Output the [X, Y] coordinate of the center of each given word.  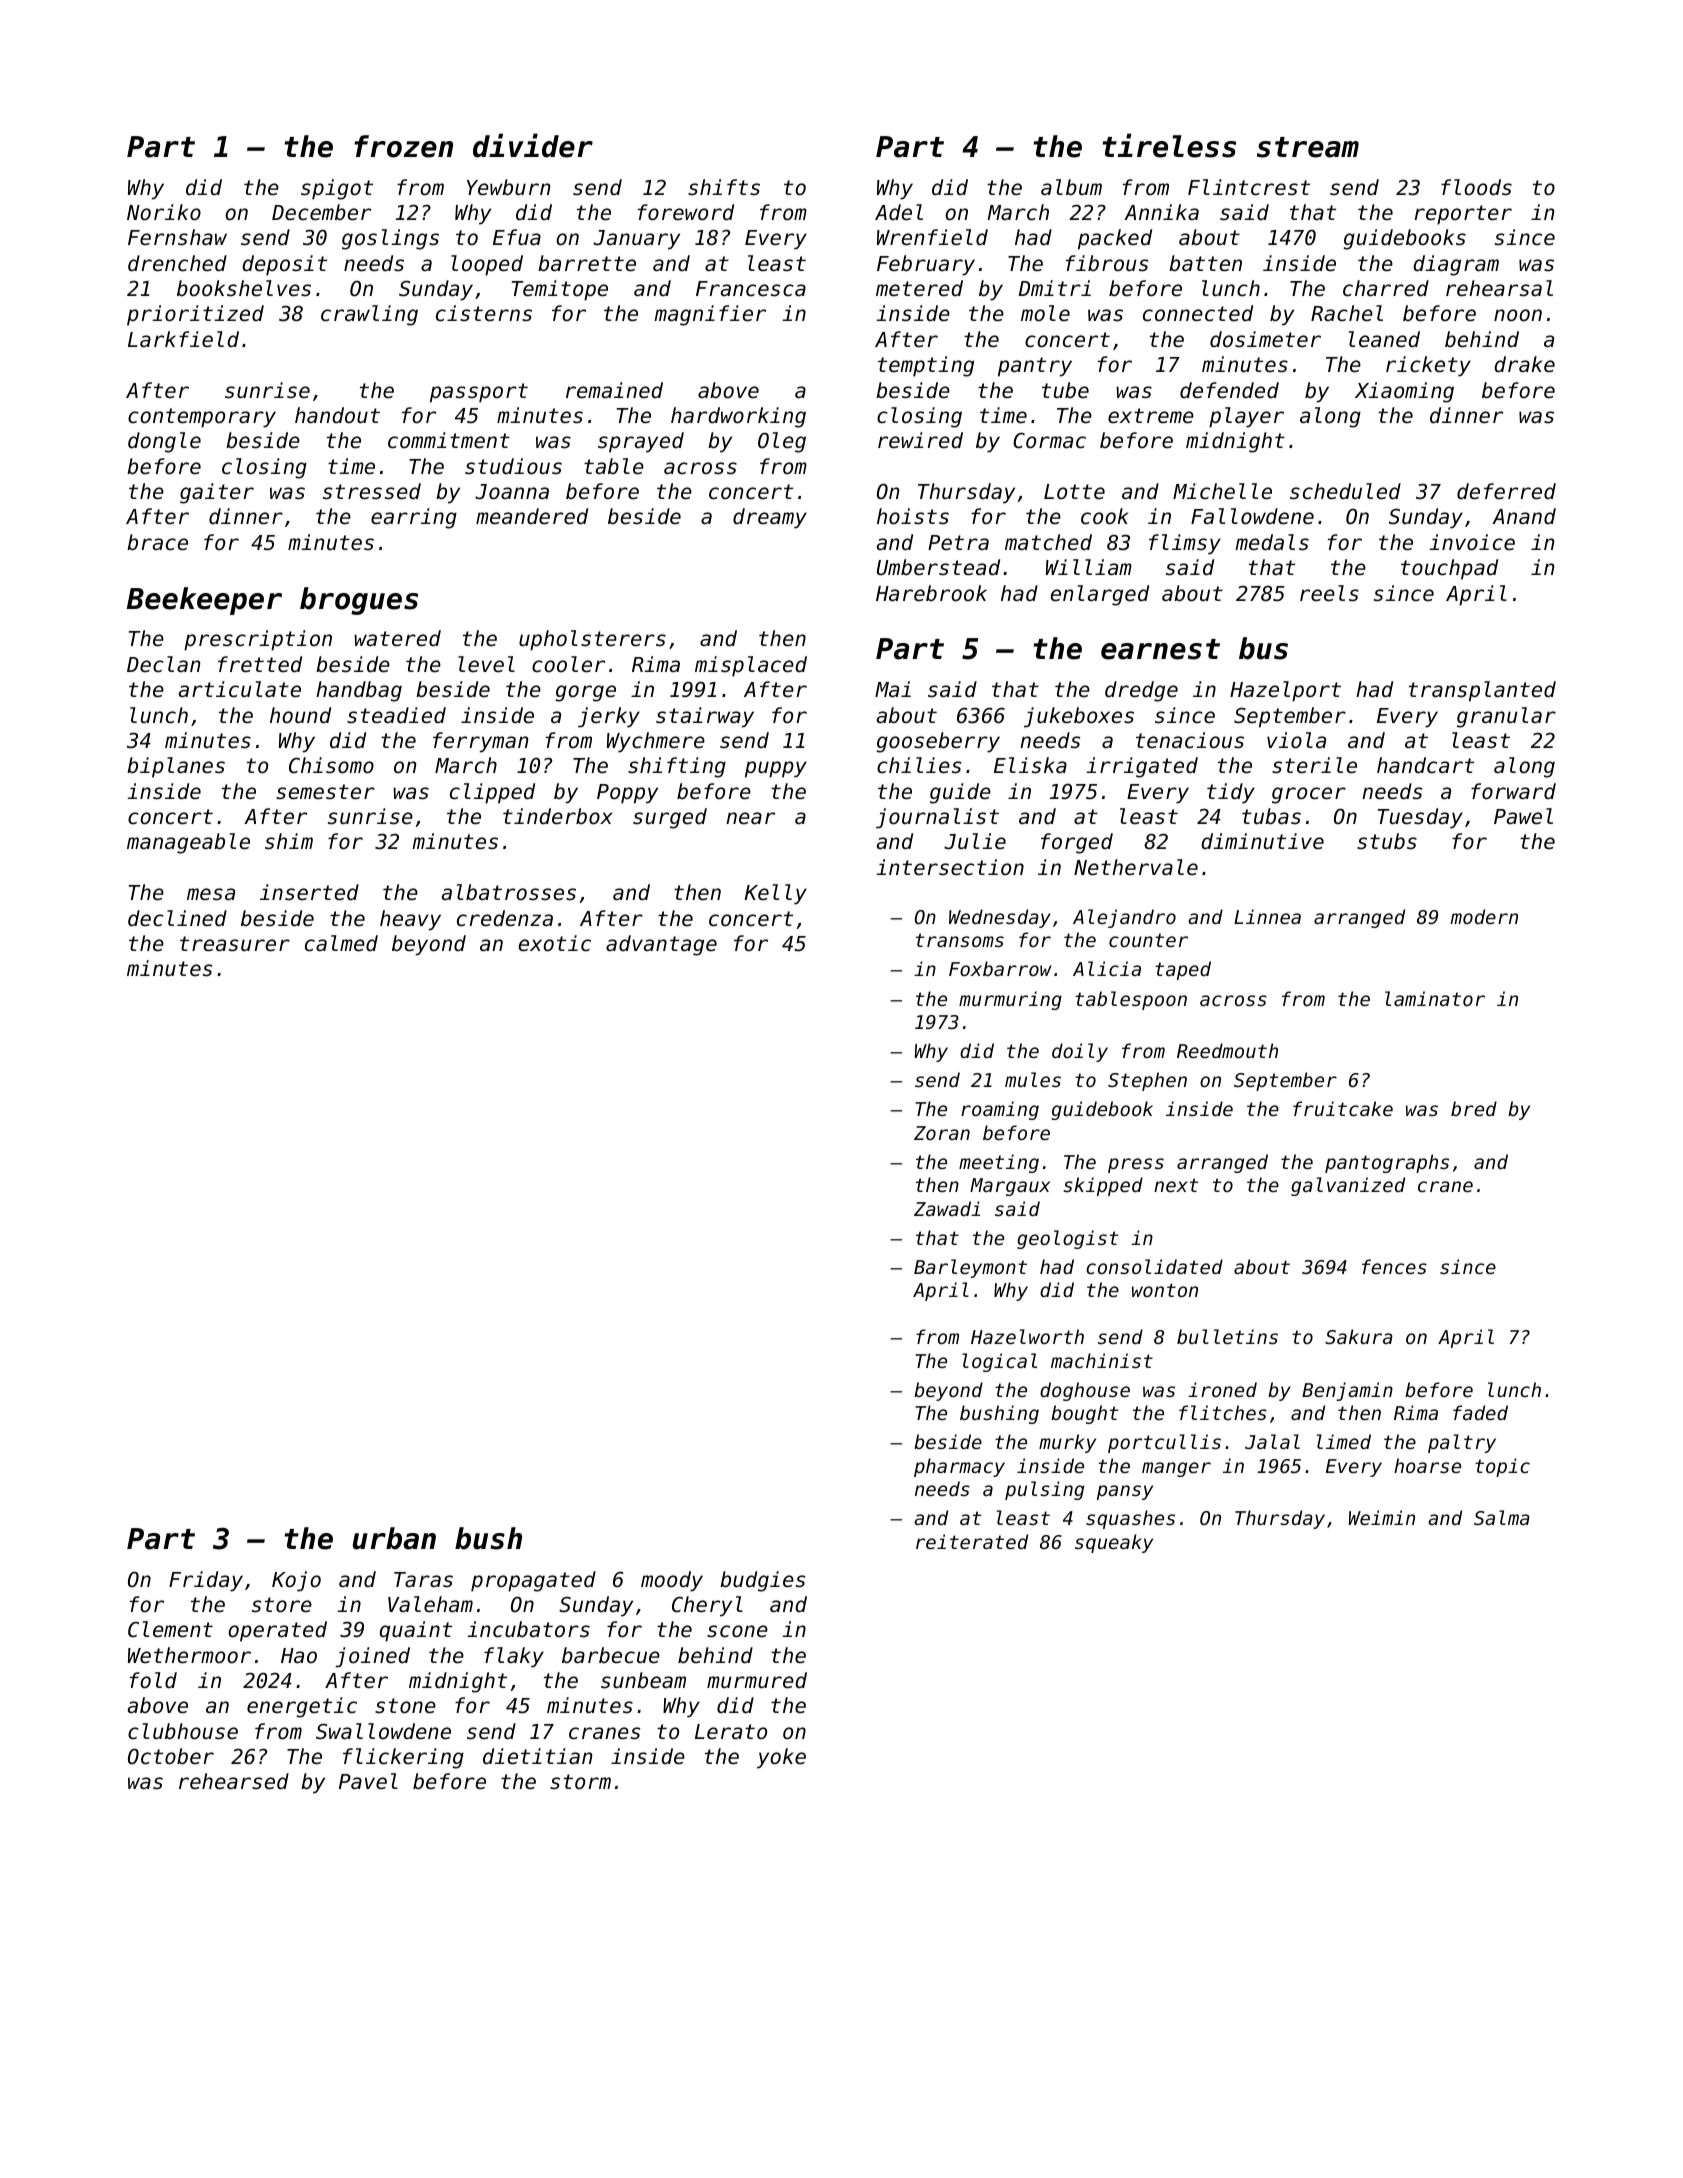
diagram [1456, 265]
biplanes [176, 767]
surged [670, 818]
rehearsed [234, 1781]
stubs [1387, 841]
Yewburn [509, 187]
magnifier [710, 315]
